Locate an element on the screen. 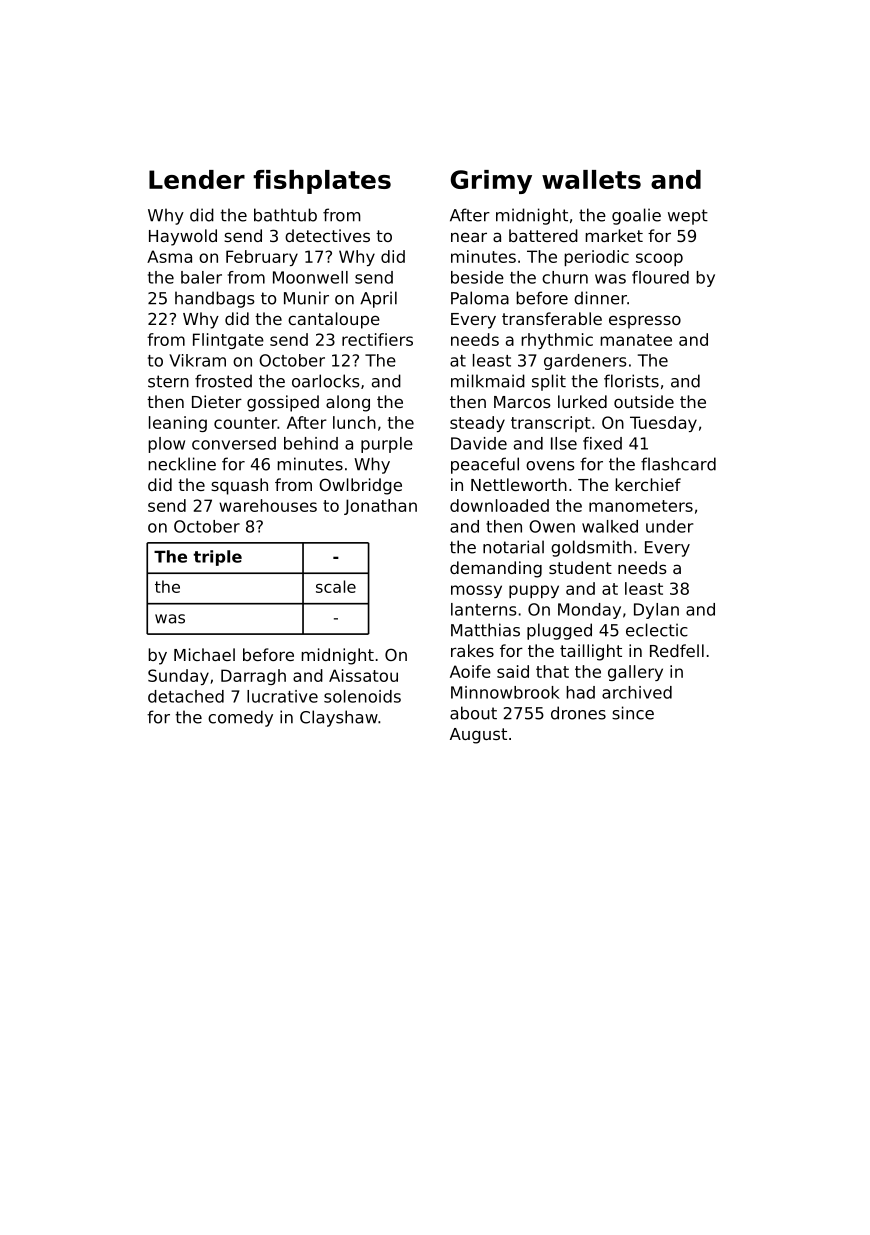 The width and height of the screenshot is (870, 1235). drones is located at coordinates (578, 713).
